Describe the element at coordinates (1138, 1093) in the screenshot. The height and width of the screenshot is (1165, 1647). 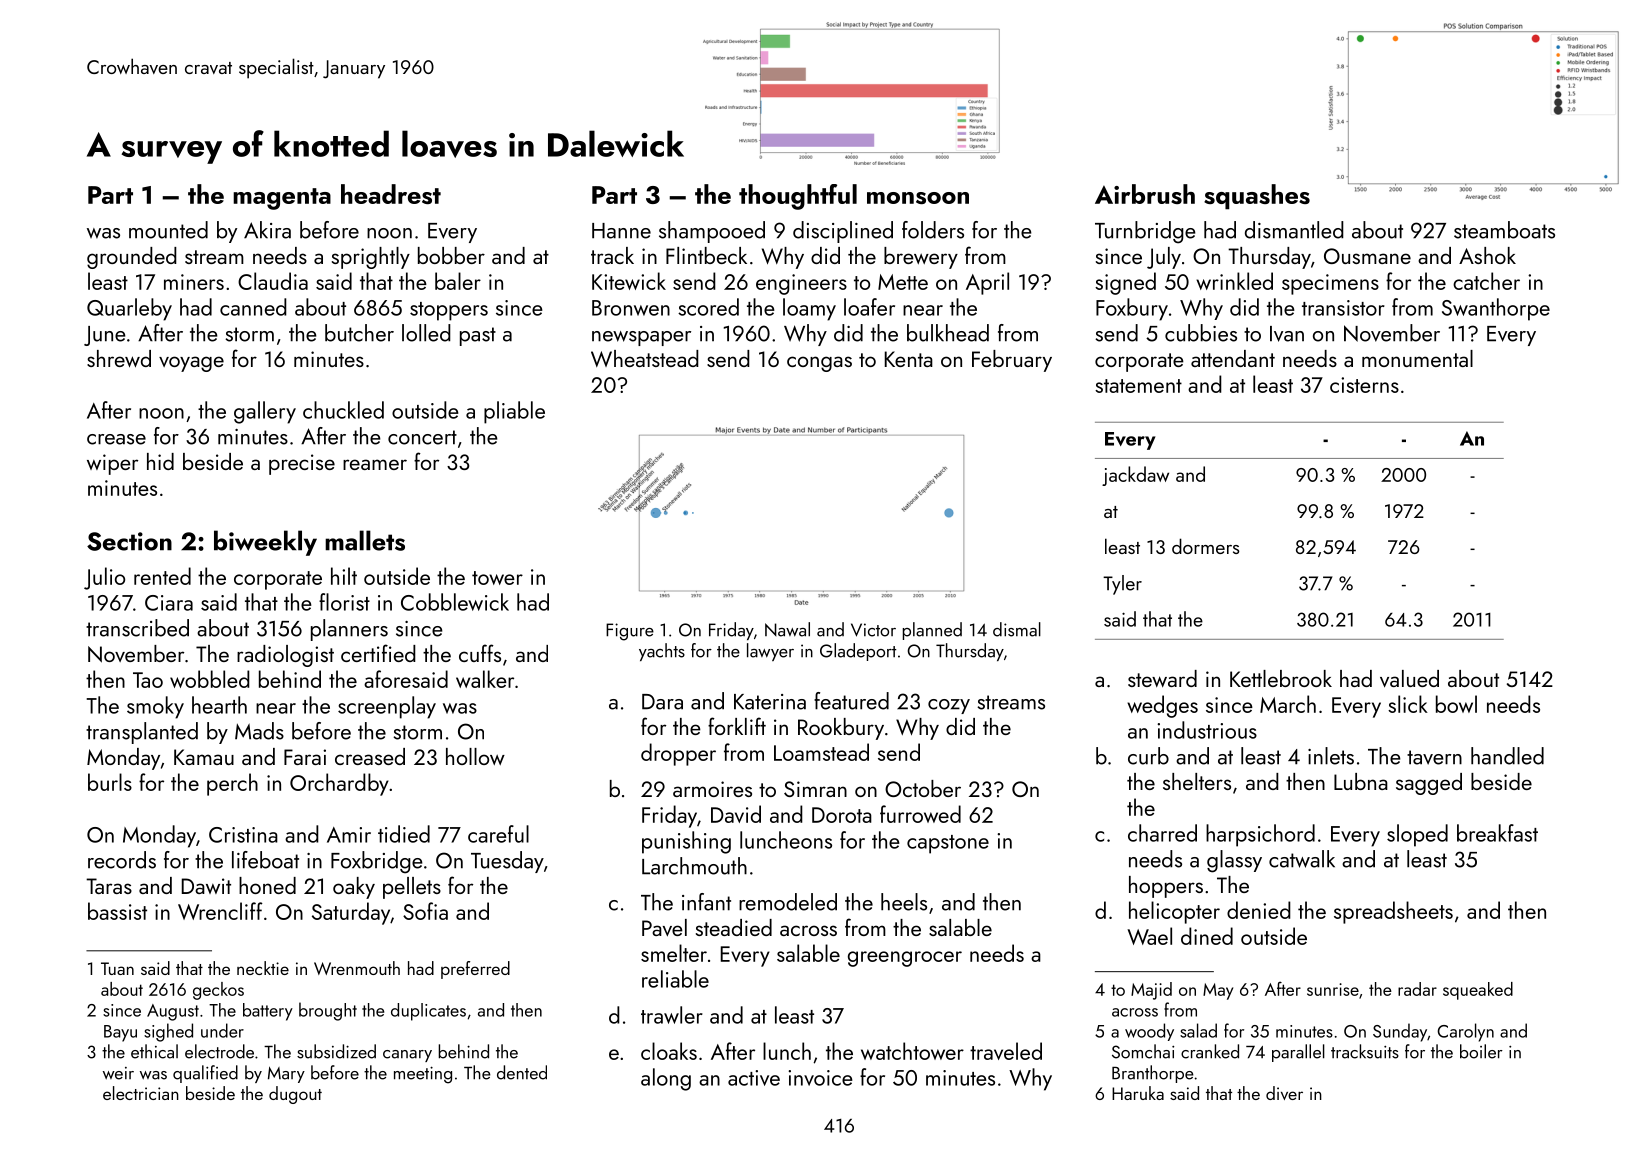
I see `Haruka` at that location.
